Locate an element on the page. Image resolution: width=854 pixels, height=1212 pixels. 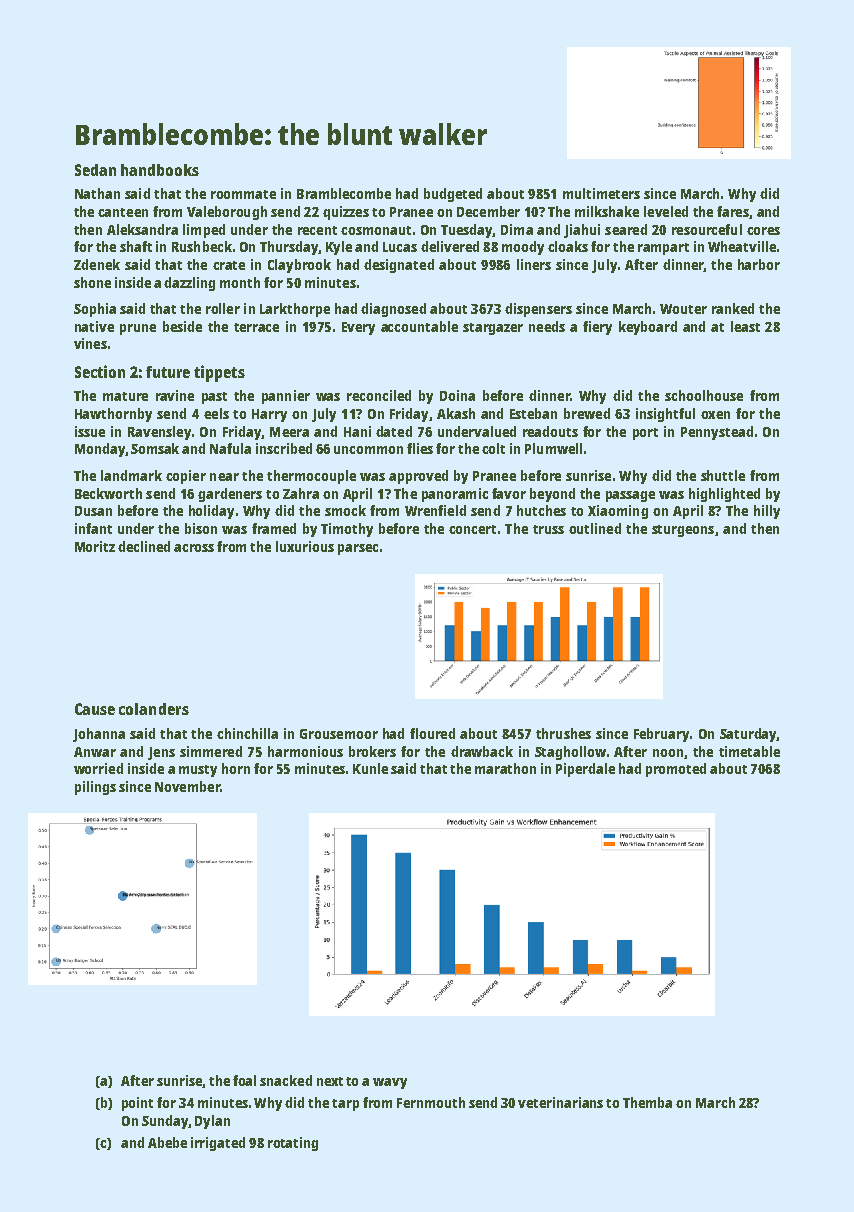
pilings is located at coordinates (95, 788).
